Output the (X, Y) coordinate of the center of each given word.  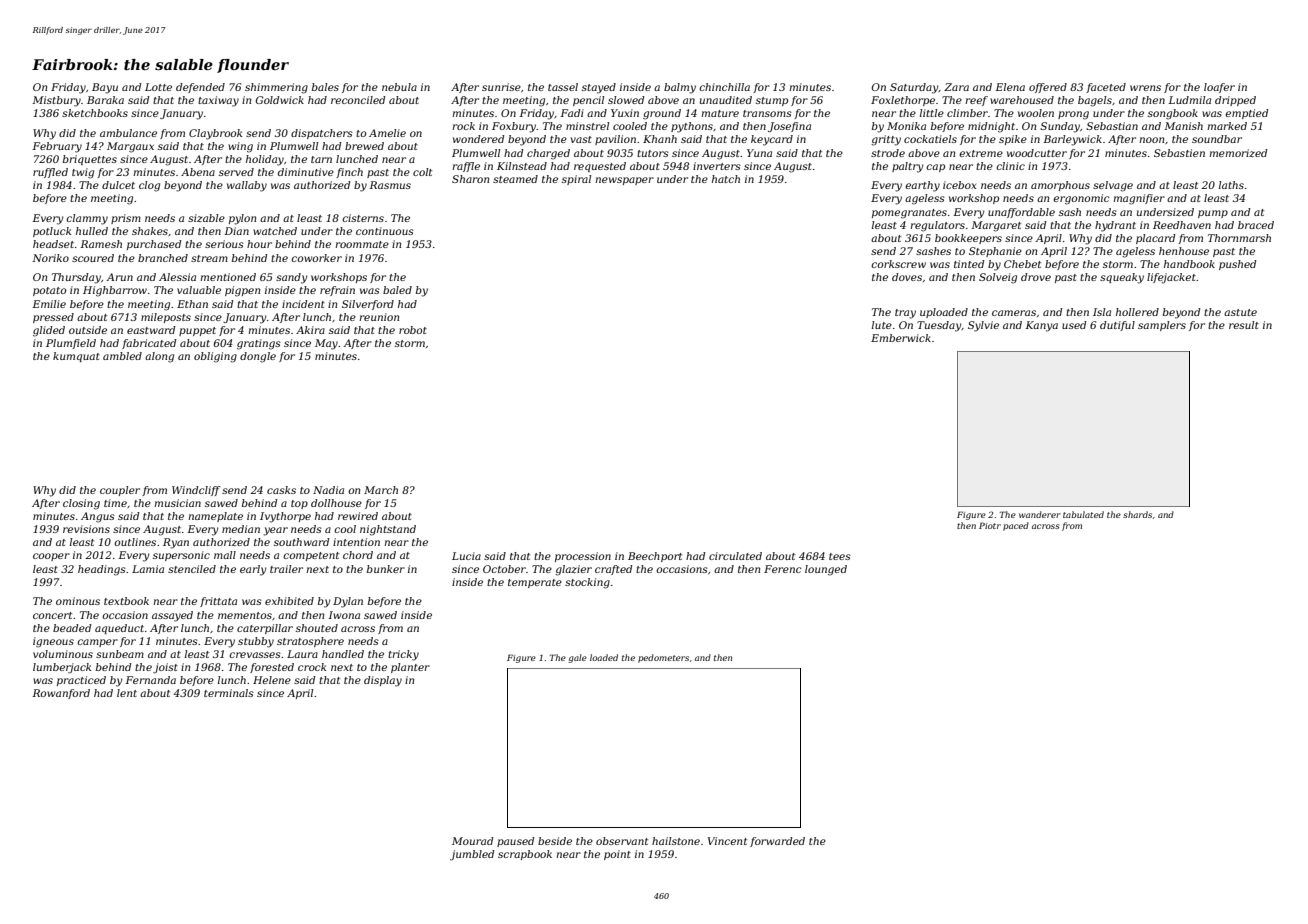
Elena (1010, 87)
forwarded (777, 842)
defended (200, 88)
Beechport (655, 557)
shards (1137, 514)
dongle (258, 357)
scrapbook (525, 855)
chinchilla (724, 87)
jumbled (472, 855)
